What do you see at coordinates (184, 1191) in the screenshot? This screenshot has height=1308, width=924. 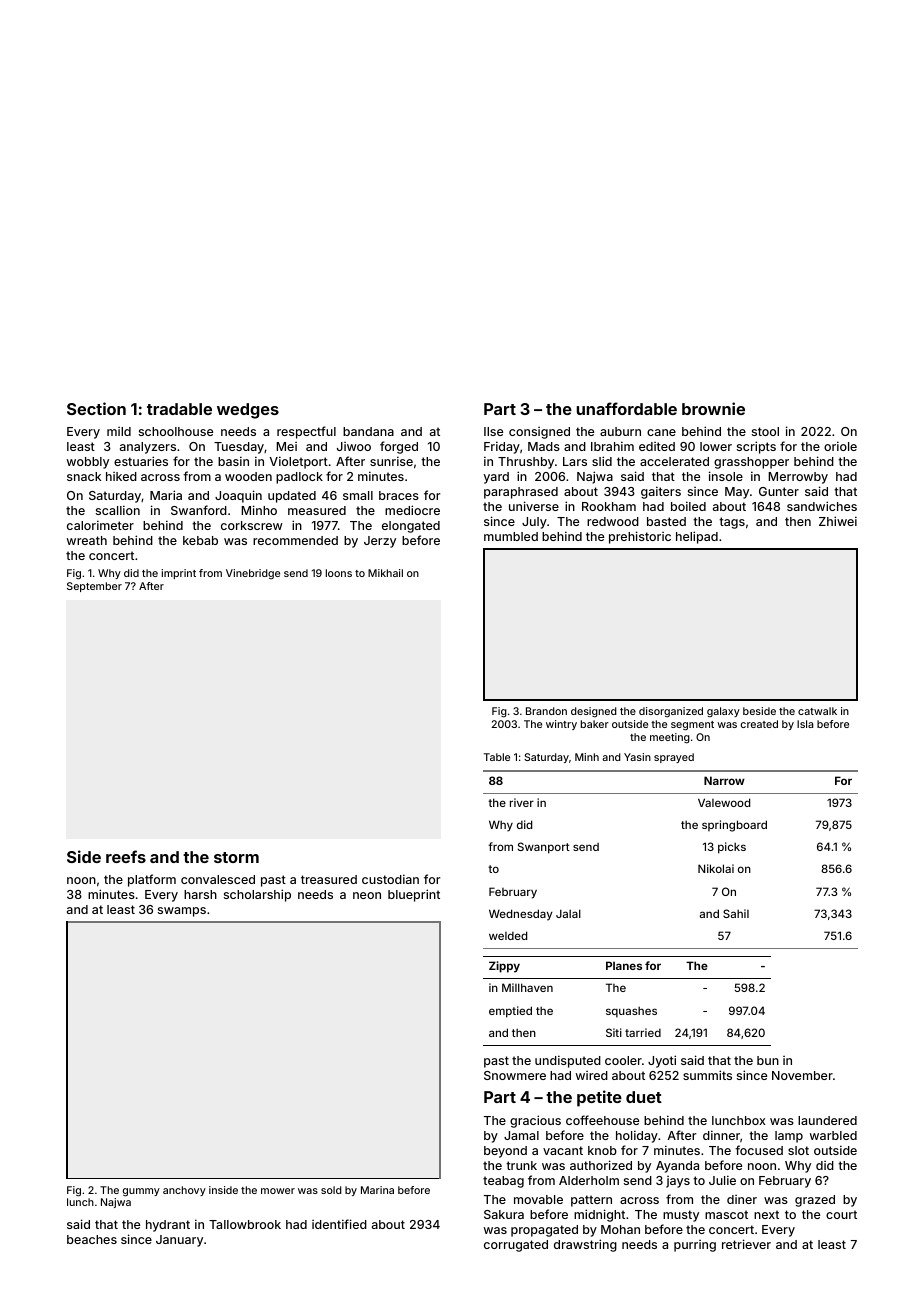 I see `anchovy` at bounding box center [184, 1191].
